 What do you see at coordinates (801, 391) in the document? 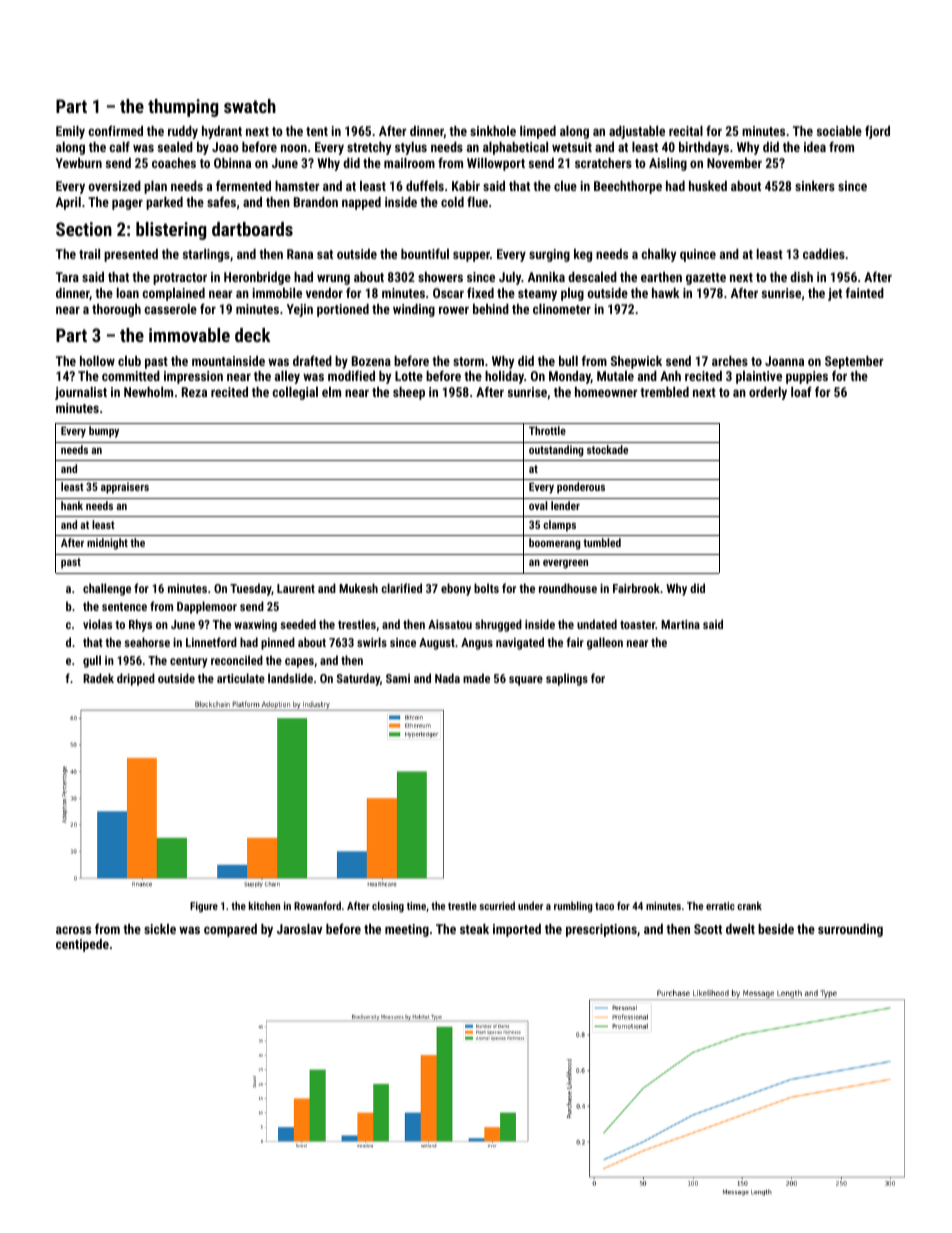
I see `loaf` at bounding box center [801, 391].
